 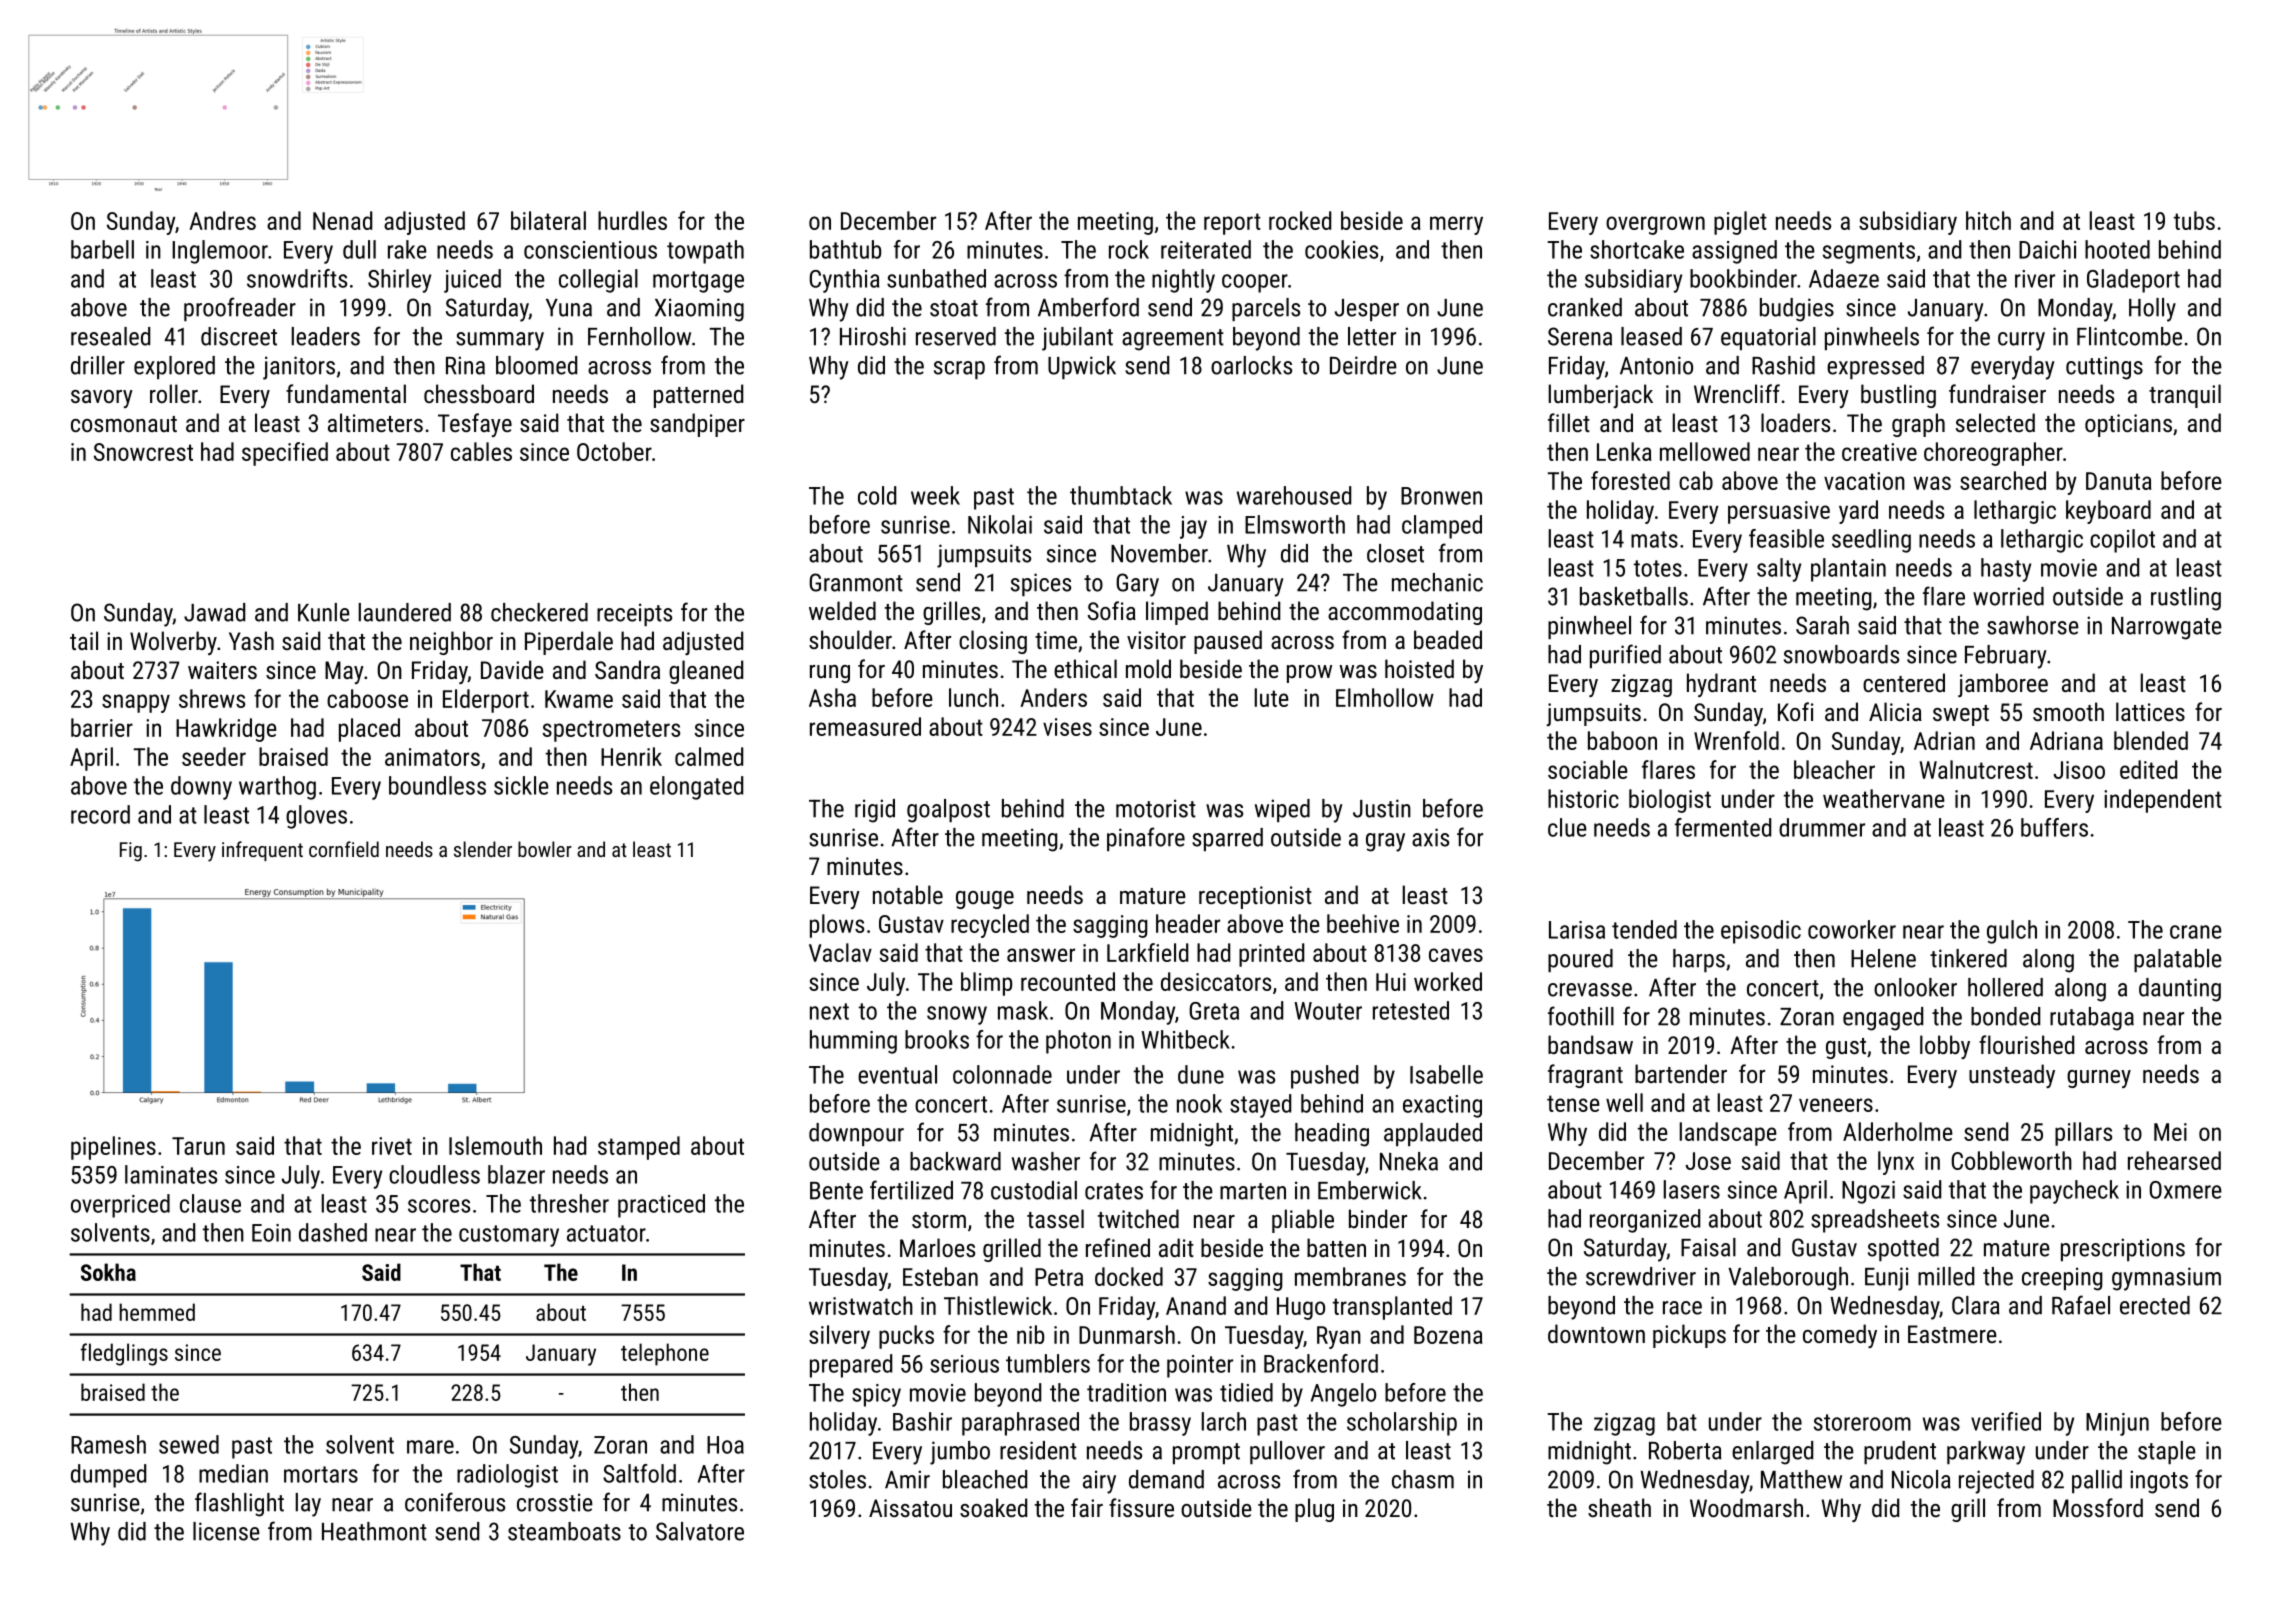 What do you see at coordinates (367, 698) in the screenshot?
I see `caboose` at bounding box center [367, 698].
